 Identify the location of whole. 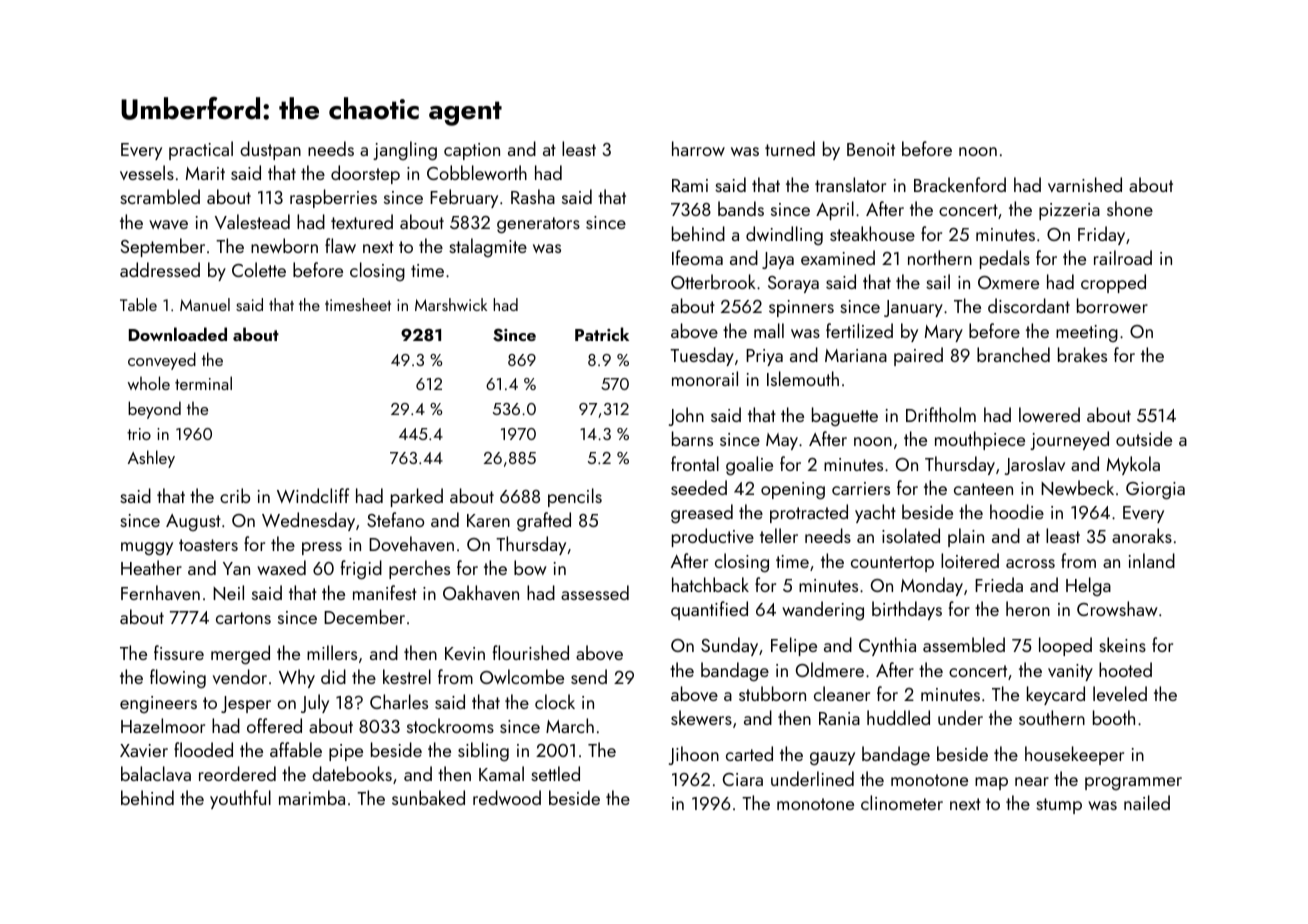
(149, 383).
